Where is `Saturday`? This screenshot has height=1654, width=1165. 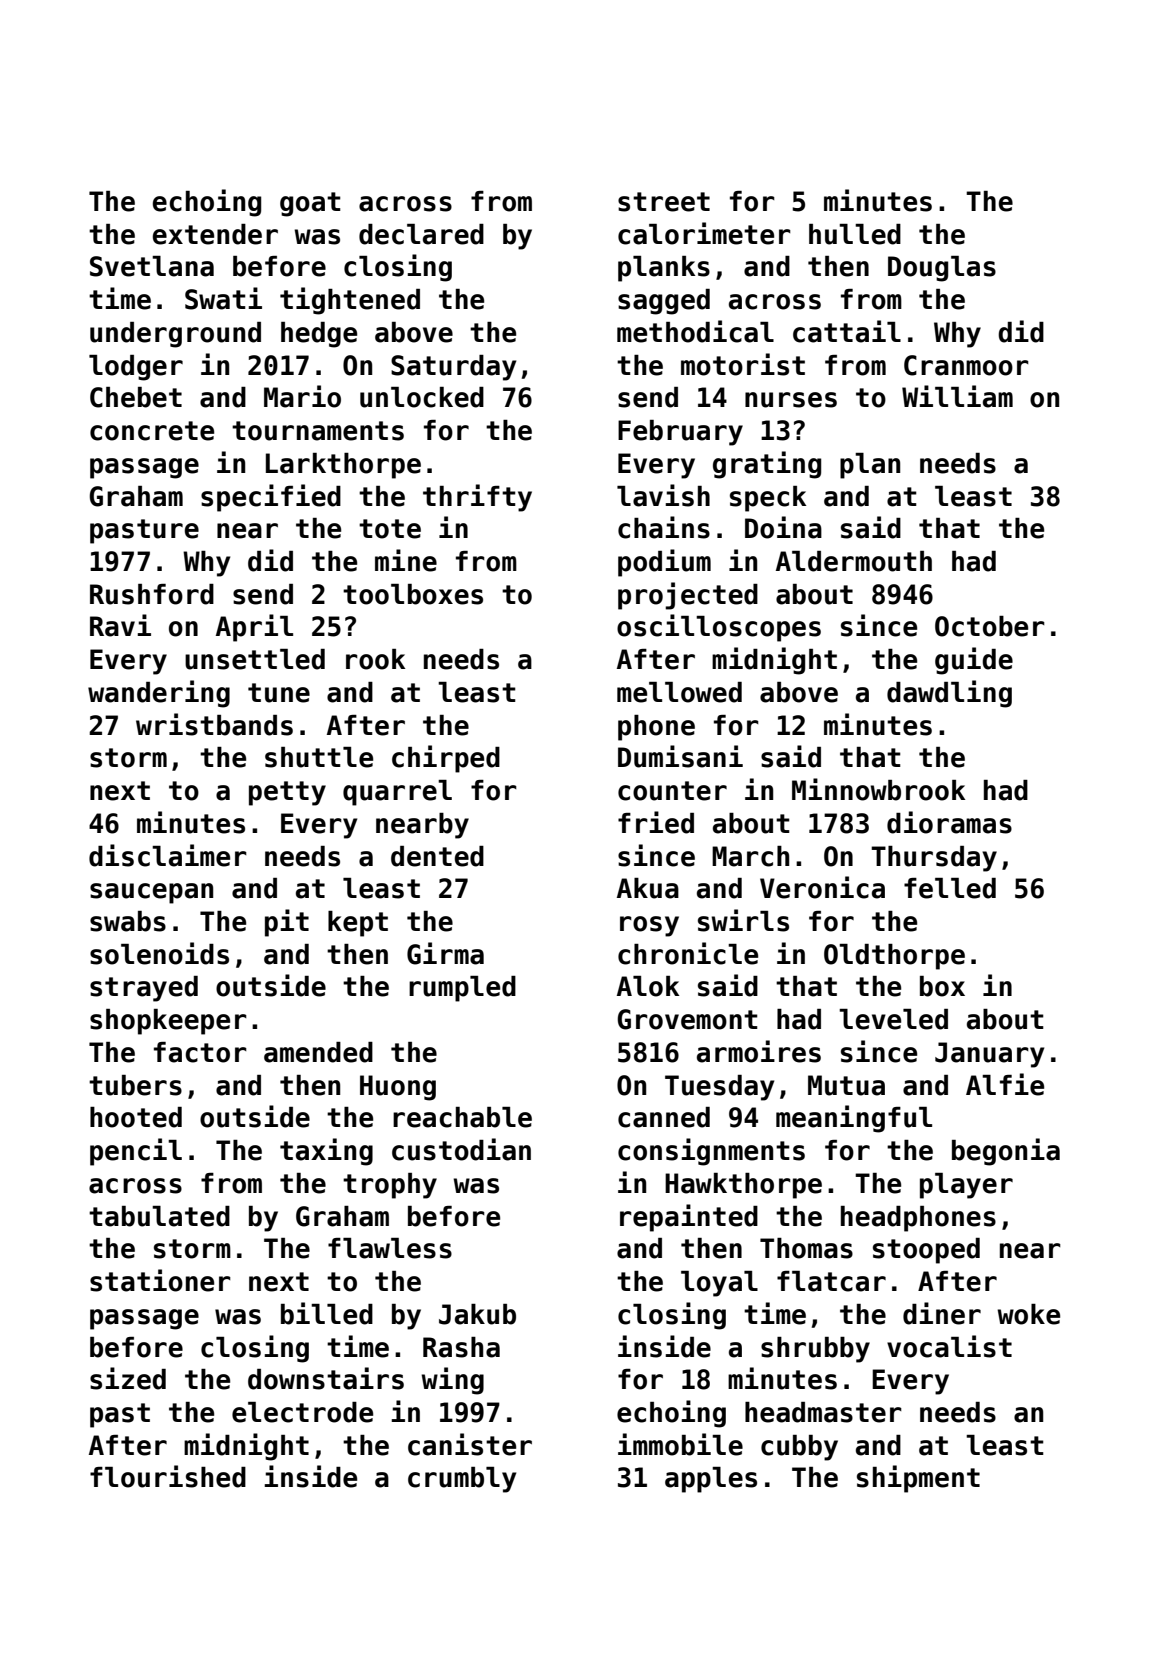 Saturday is located at coordinates (453, 368).
